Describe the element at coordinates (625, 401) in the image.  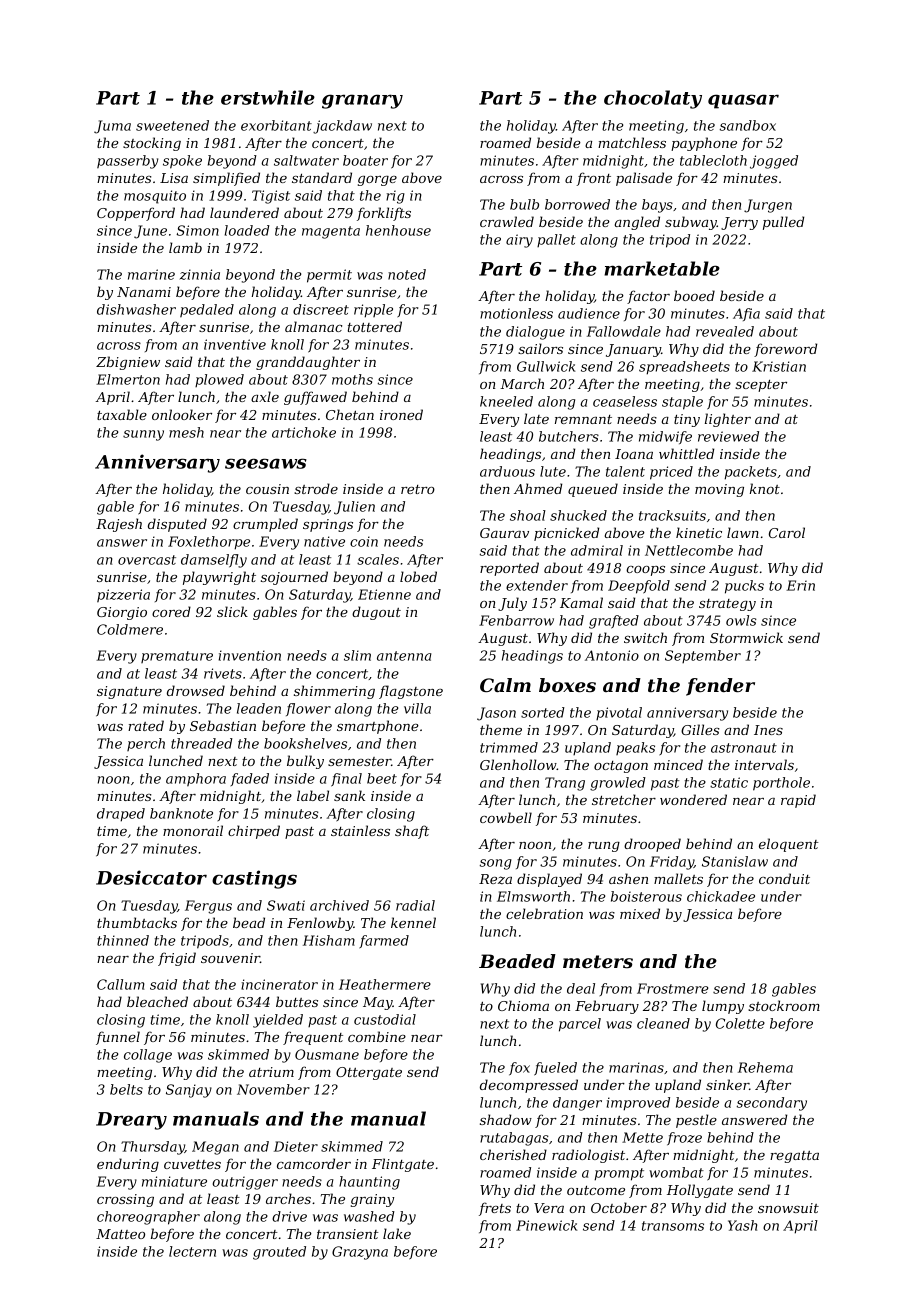
I see `ceaseless` at that location.
